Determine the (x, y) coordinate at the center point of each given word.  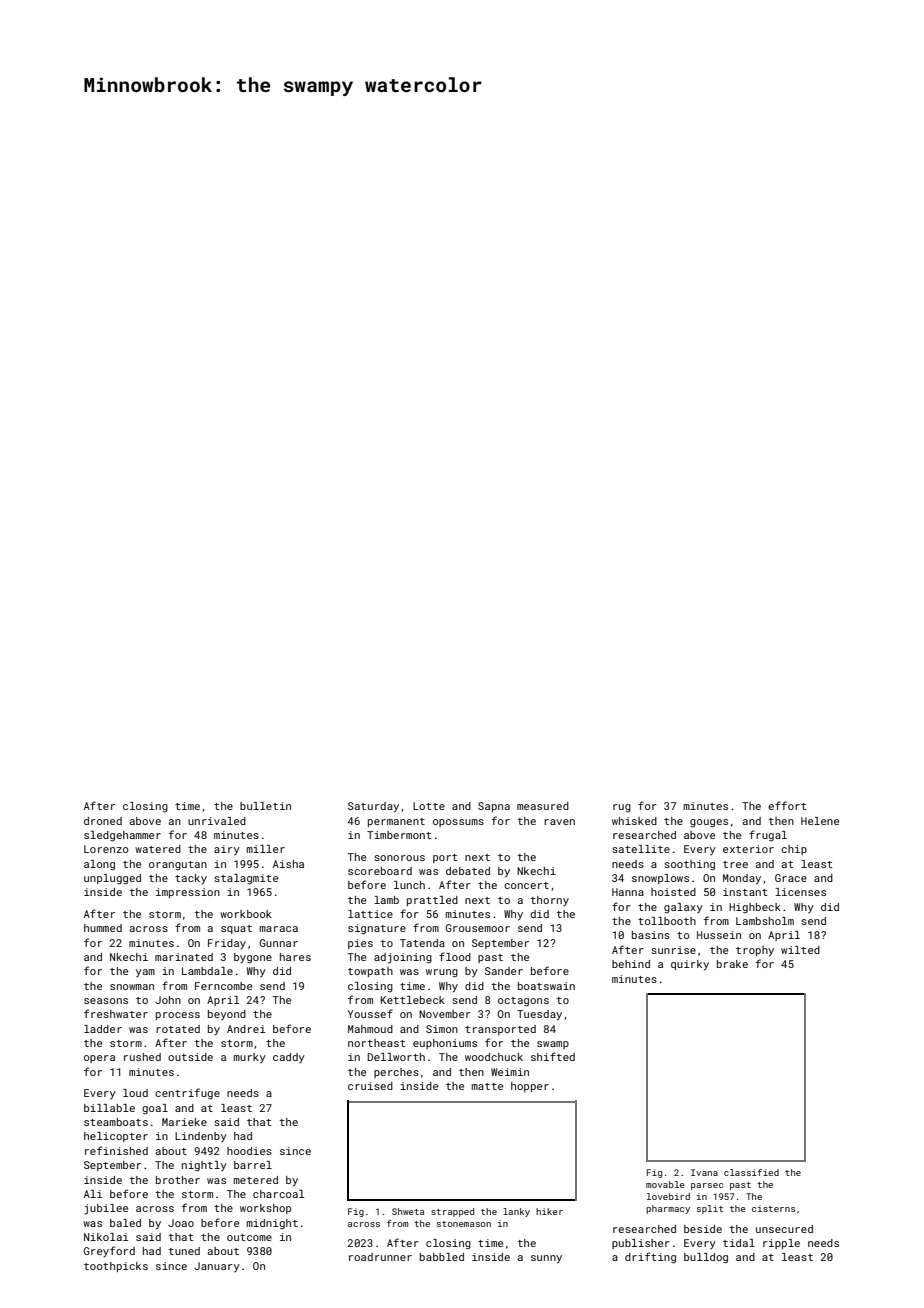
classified (751, 1172)
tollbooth (667, 921)
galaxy (683, 908)
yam (145, 973)
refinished (116, 1150)
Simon (442, 1029)
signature (377, 929)
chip (794, 850)
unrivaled (217, 821)
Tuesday (539, 1015)
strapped (452, 1212)
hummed (103, 928)
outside (190, 1057)
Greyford (109, 1251)
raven (559, 822)
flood (455, 956)
